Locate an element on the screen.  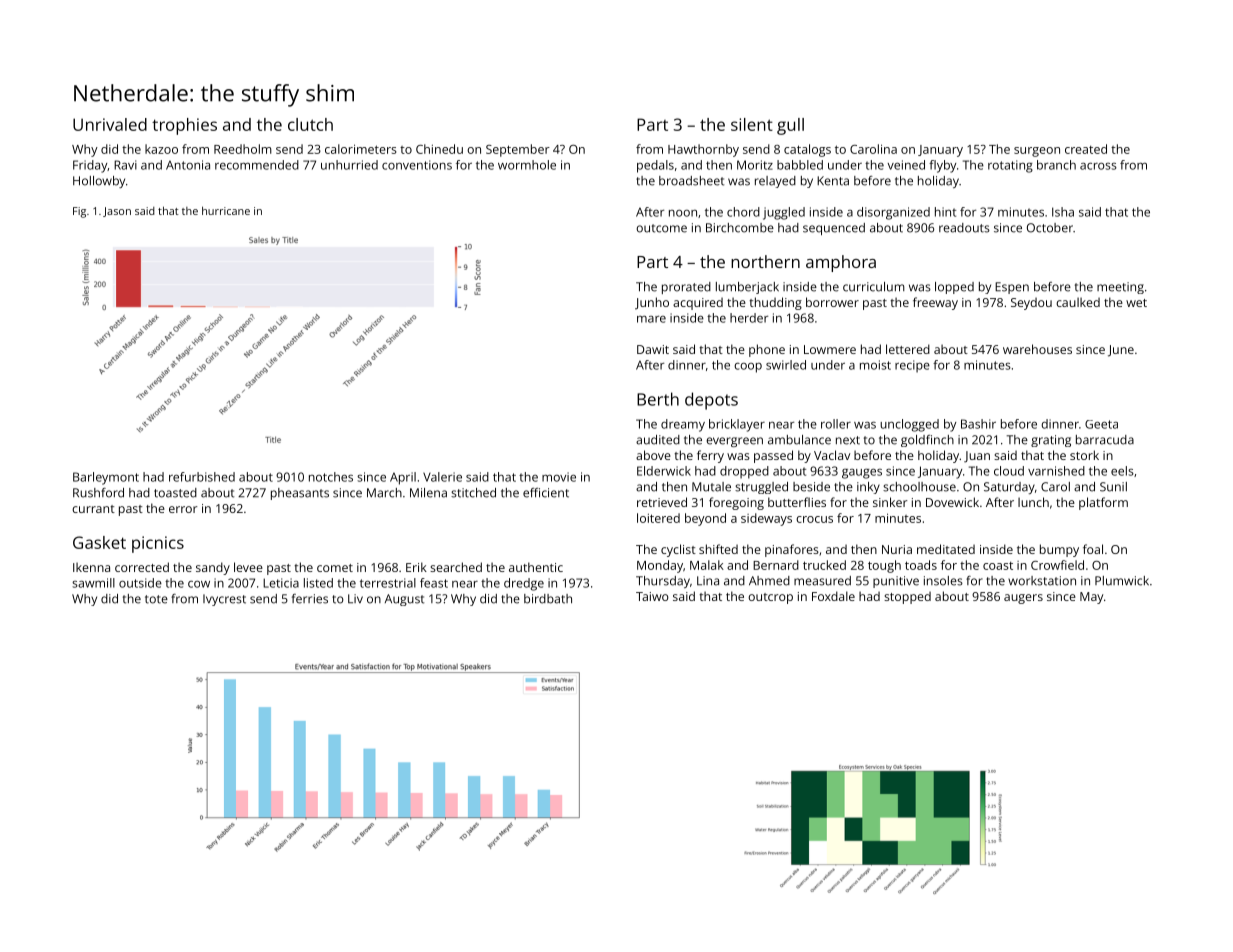
Antonia is located at coordinates (188, 165).
